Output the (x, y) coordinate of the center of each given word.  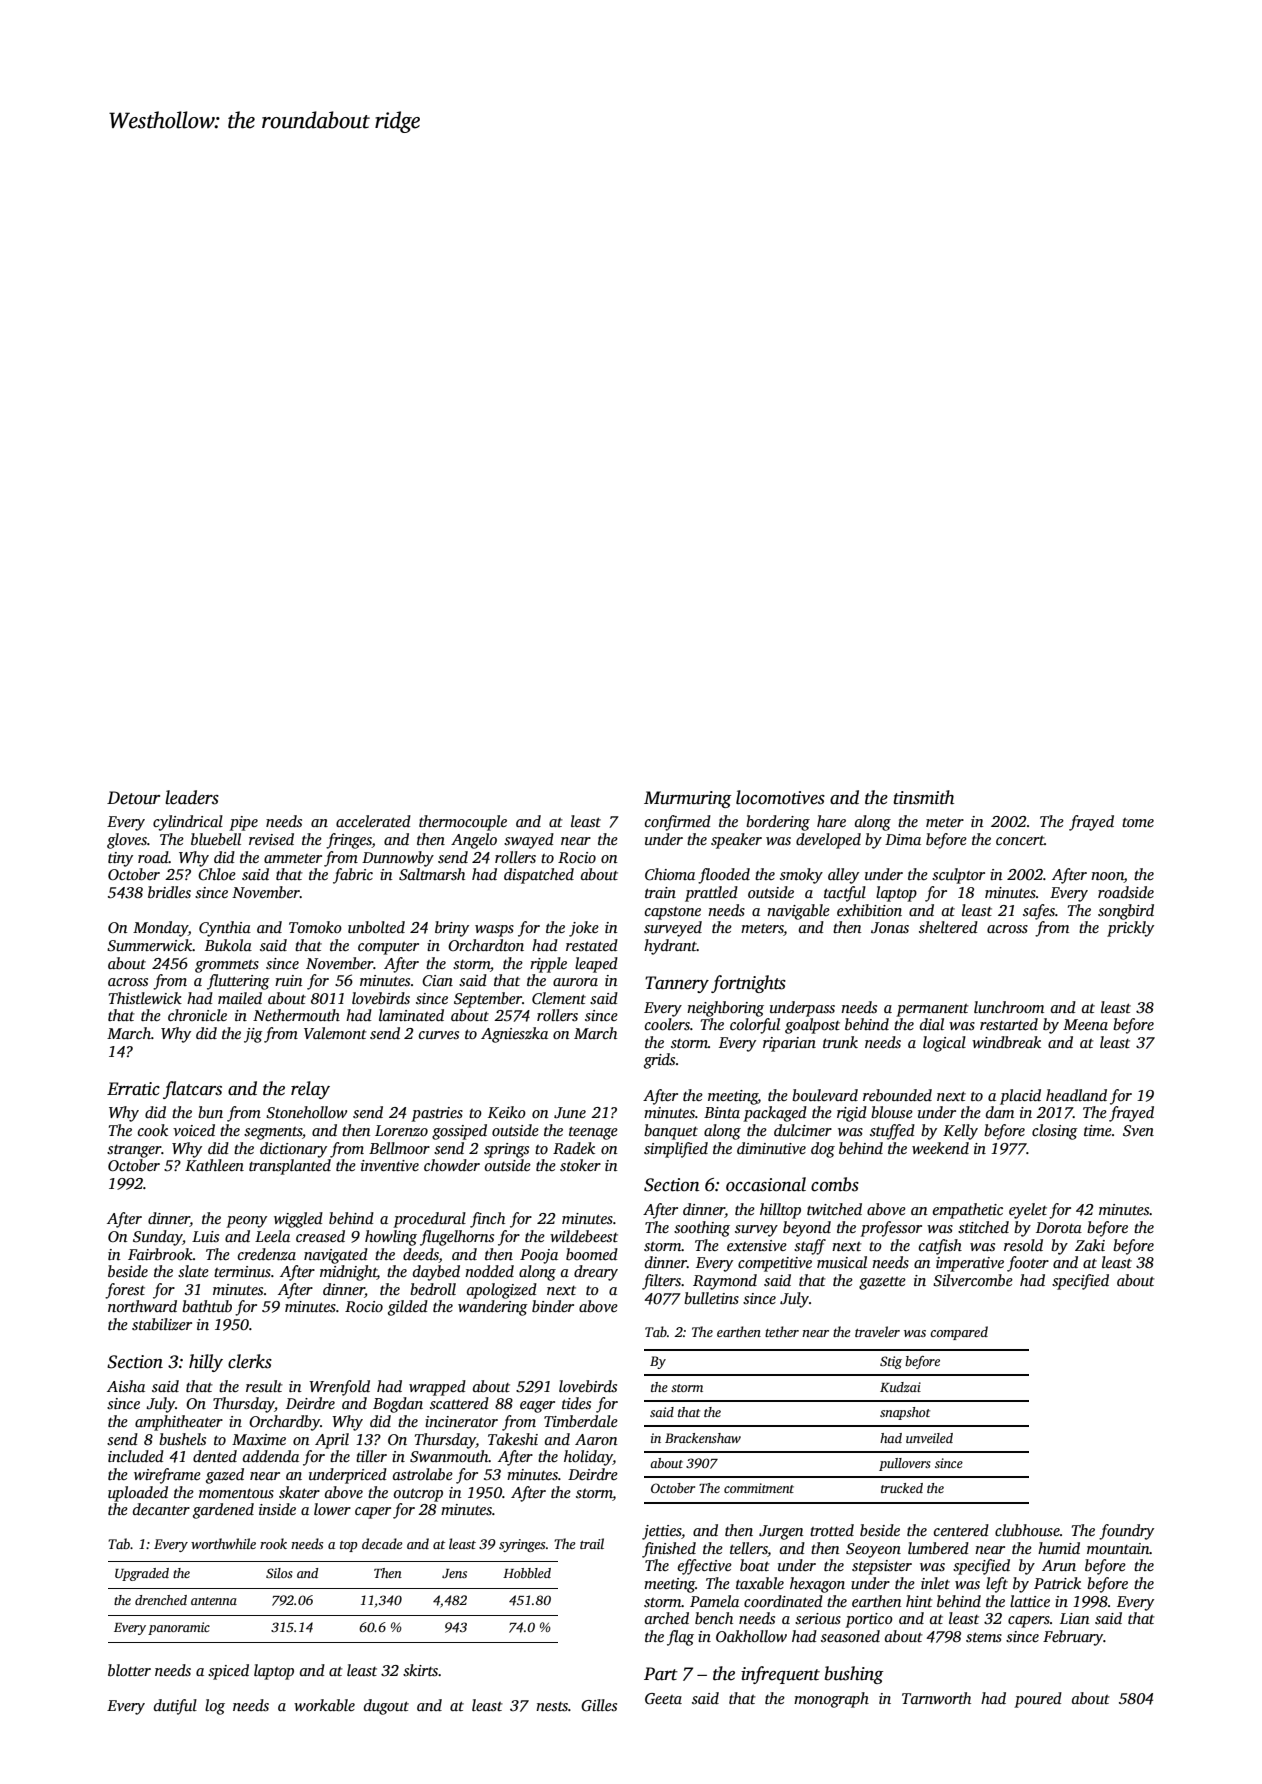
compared (959, 1333)
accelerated (373, 821)
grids (659, 1061)
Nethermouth (296, 1015)
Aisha (126, 1386)
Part (661, 1674)
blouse (892, 1112)
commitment (759, 1488)
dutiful (175, 1707)
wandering (493, 1308)
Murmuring (688, 799)
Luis (205, 1236)
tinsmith (923, 797)
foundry (1126, 1532)
